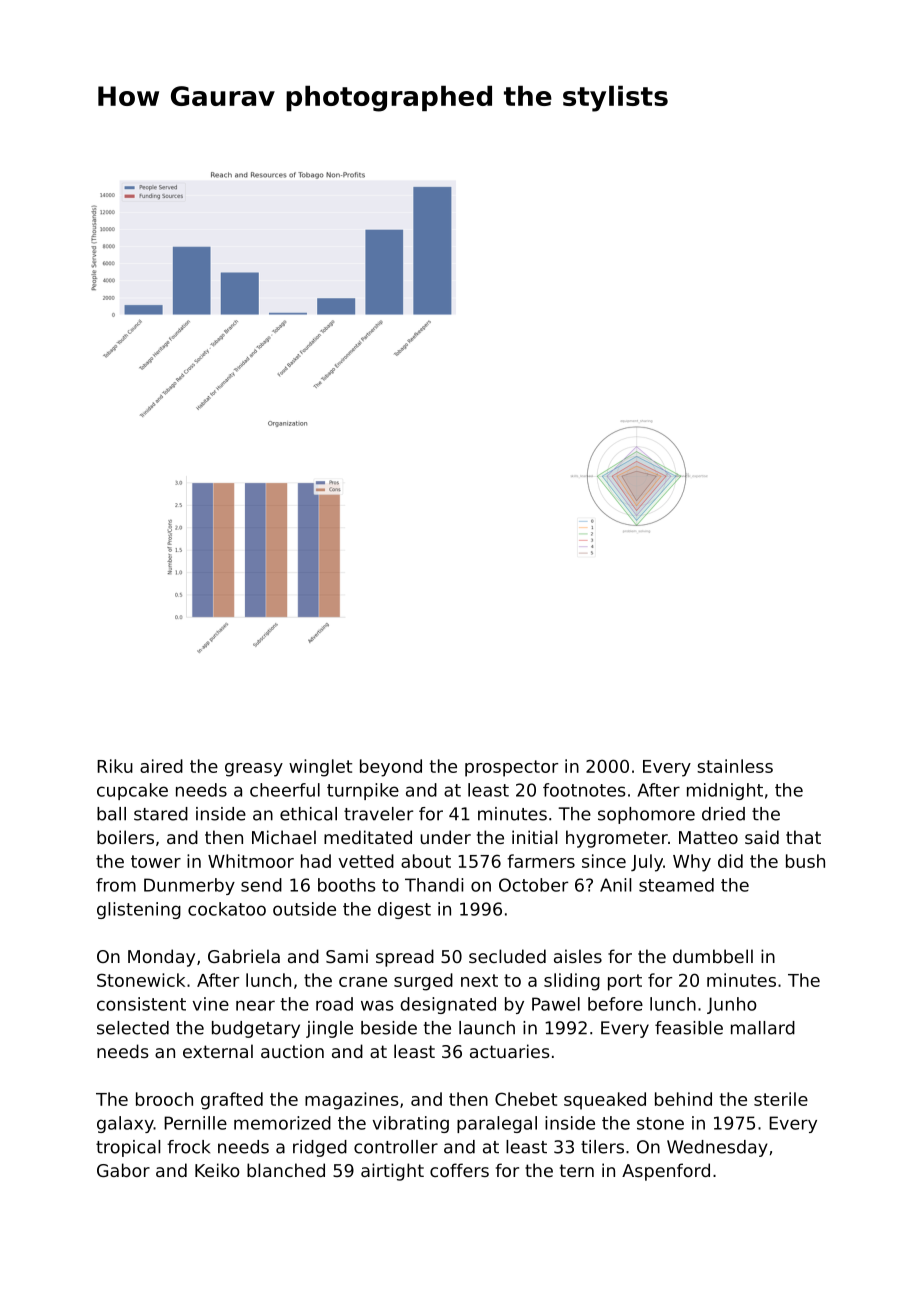 This image has height=1314, width=924. I want to click on dumbbell, so click(713, 956).
